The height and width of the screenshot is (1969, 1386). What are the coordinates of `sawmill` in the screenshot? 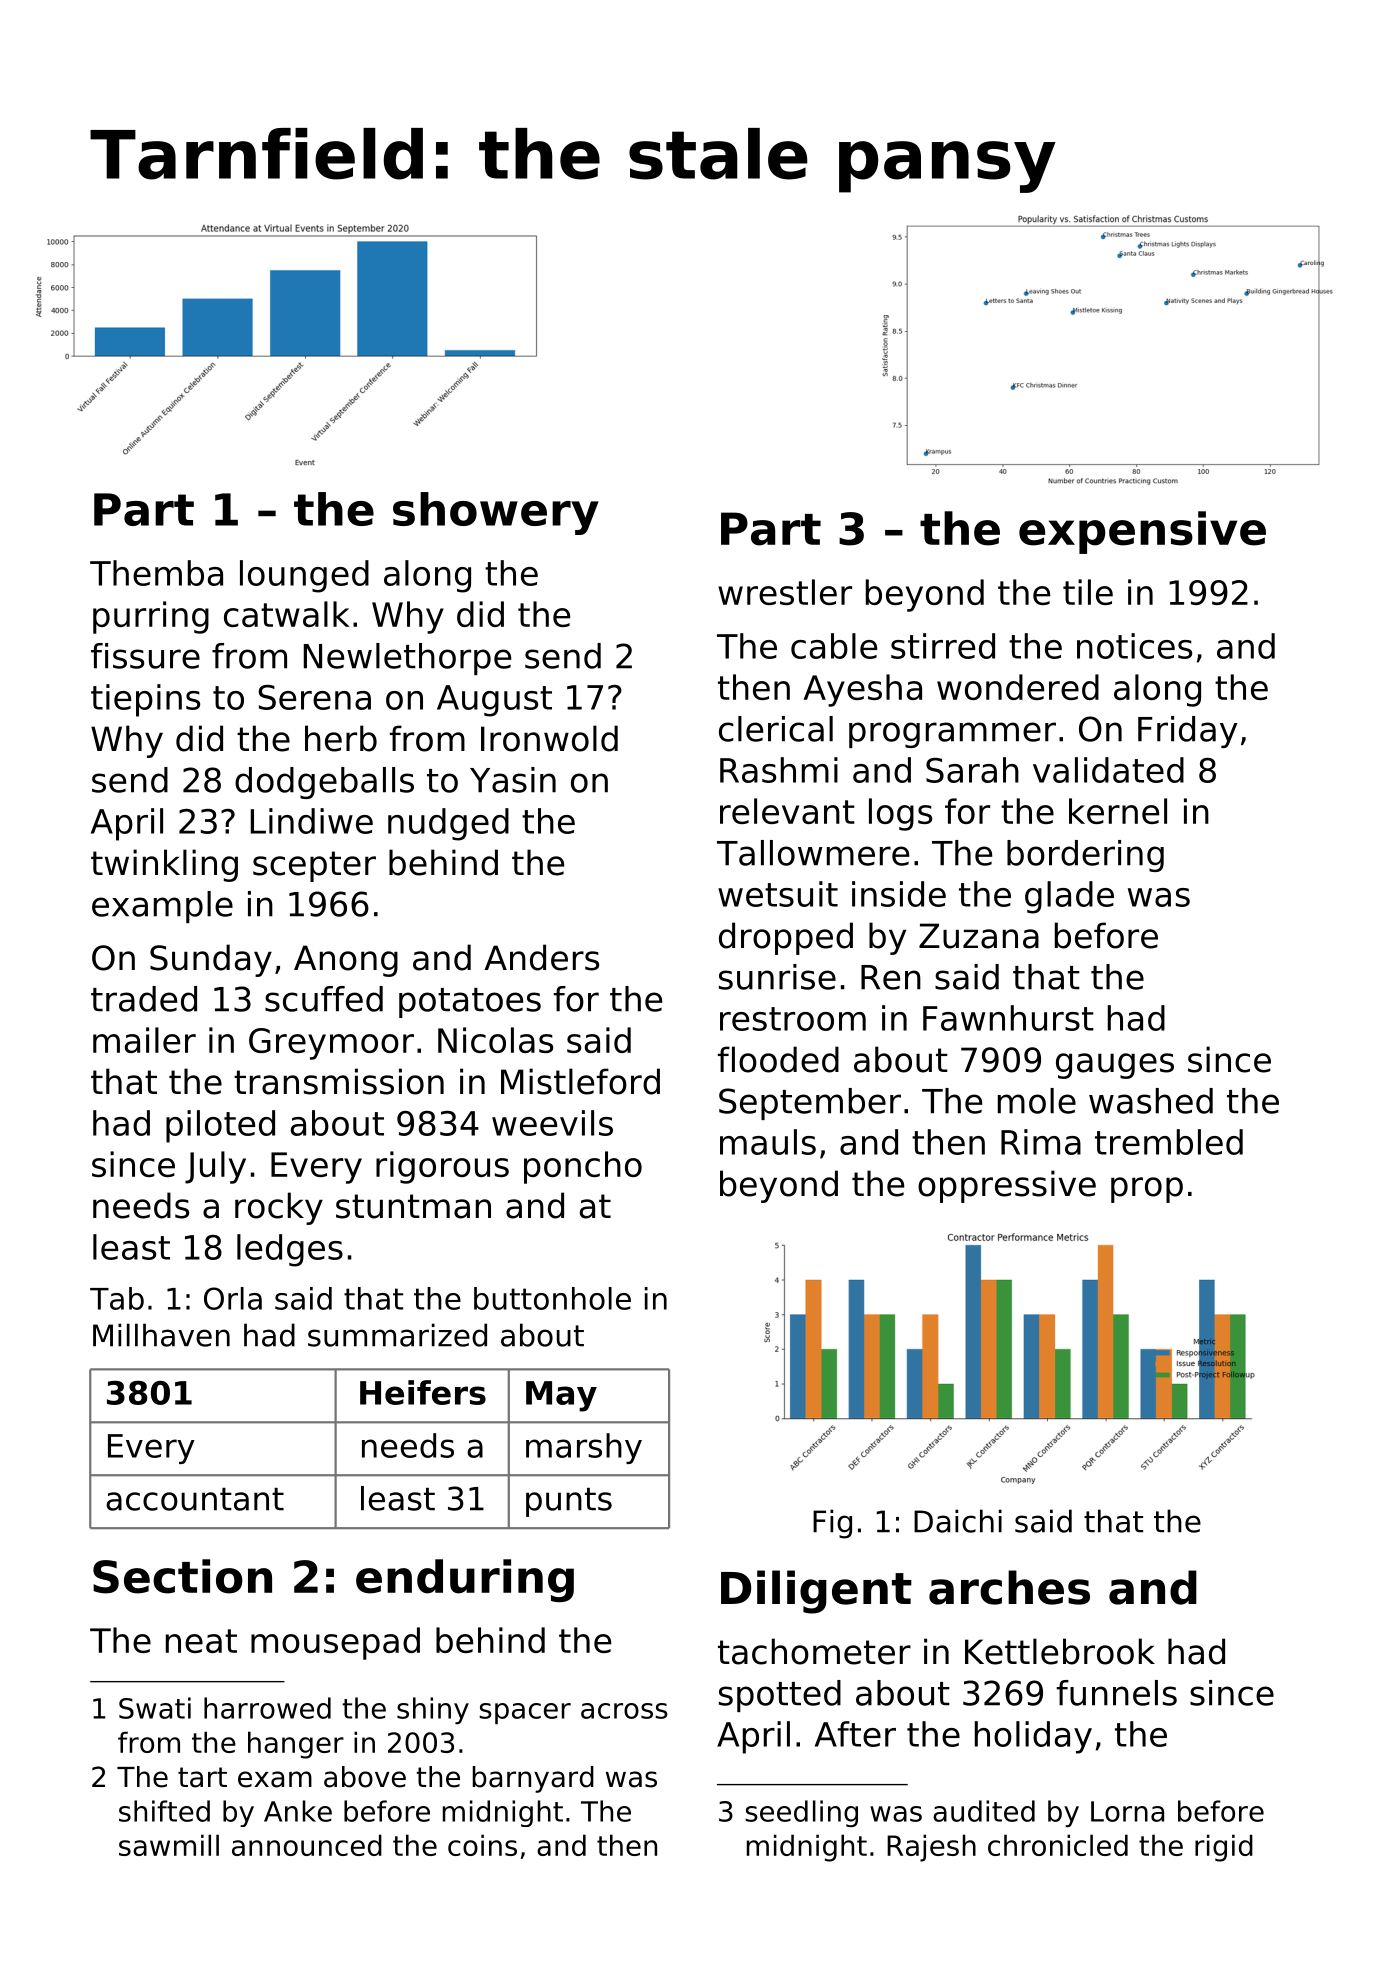 It's located at (169, 1845).
